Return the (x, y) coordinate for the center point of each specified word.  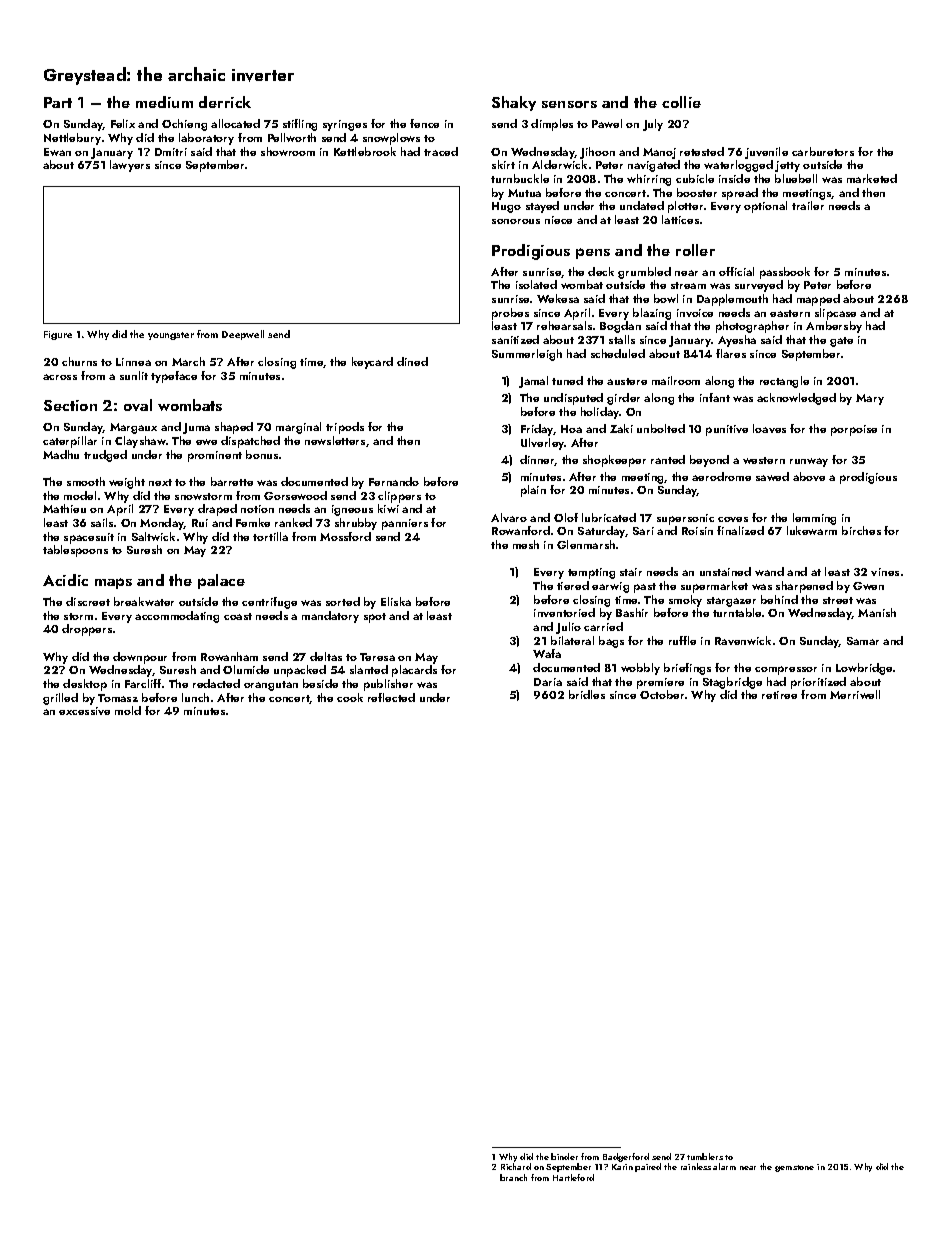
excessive (84, 711)
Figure (58, 335)
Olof (566, 517)
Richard (516, 1166)
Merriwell (855, 694)
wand (769, 571)
